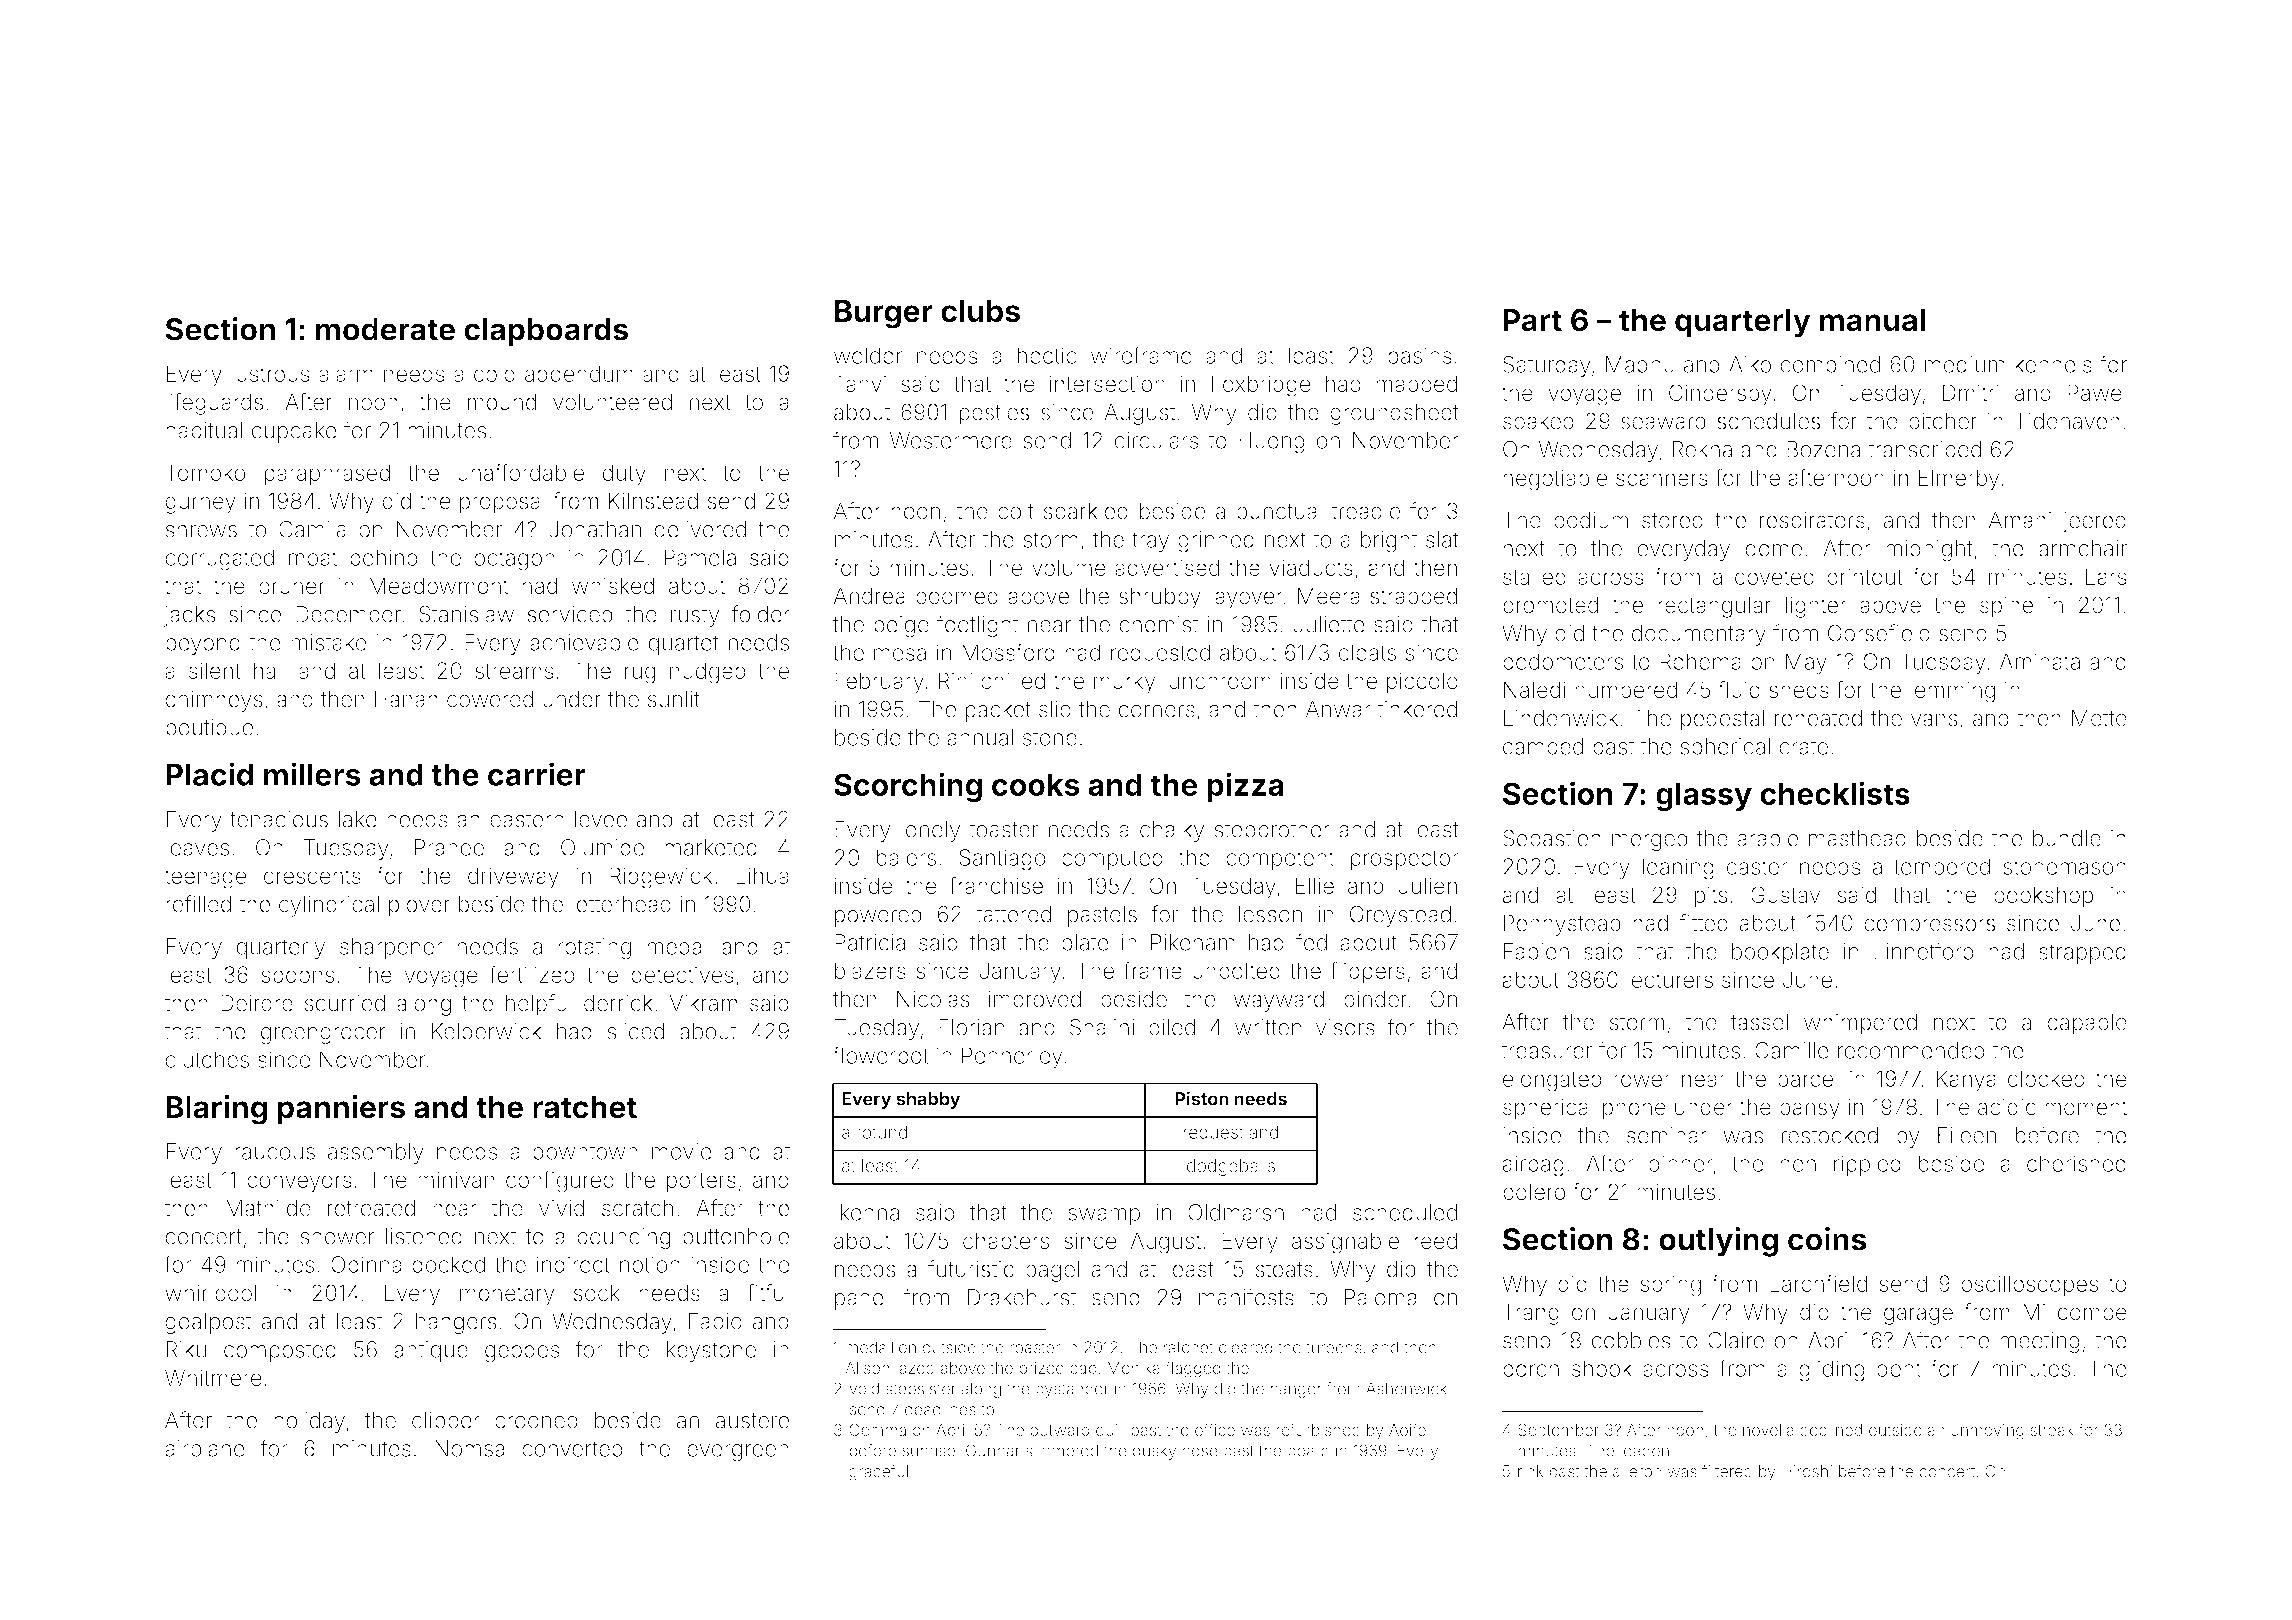 The width and height of the screenshot is (2292, 1620). I want to click on reheated, so click(1818, 718).
